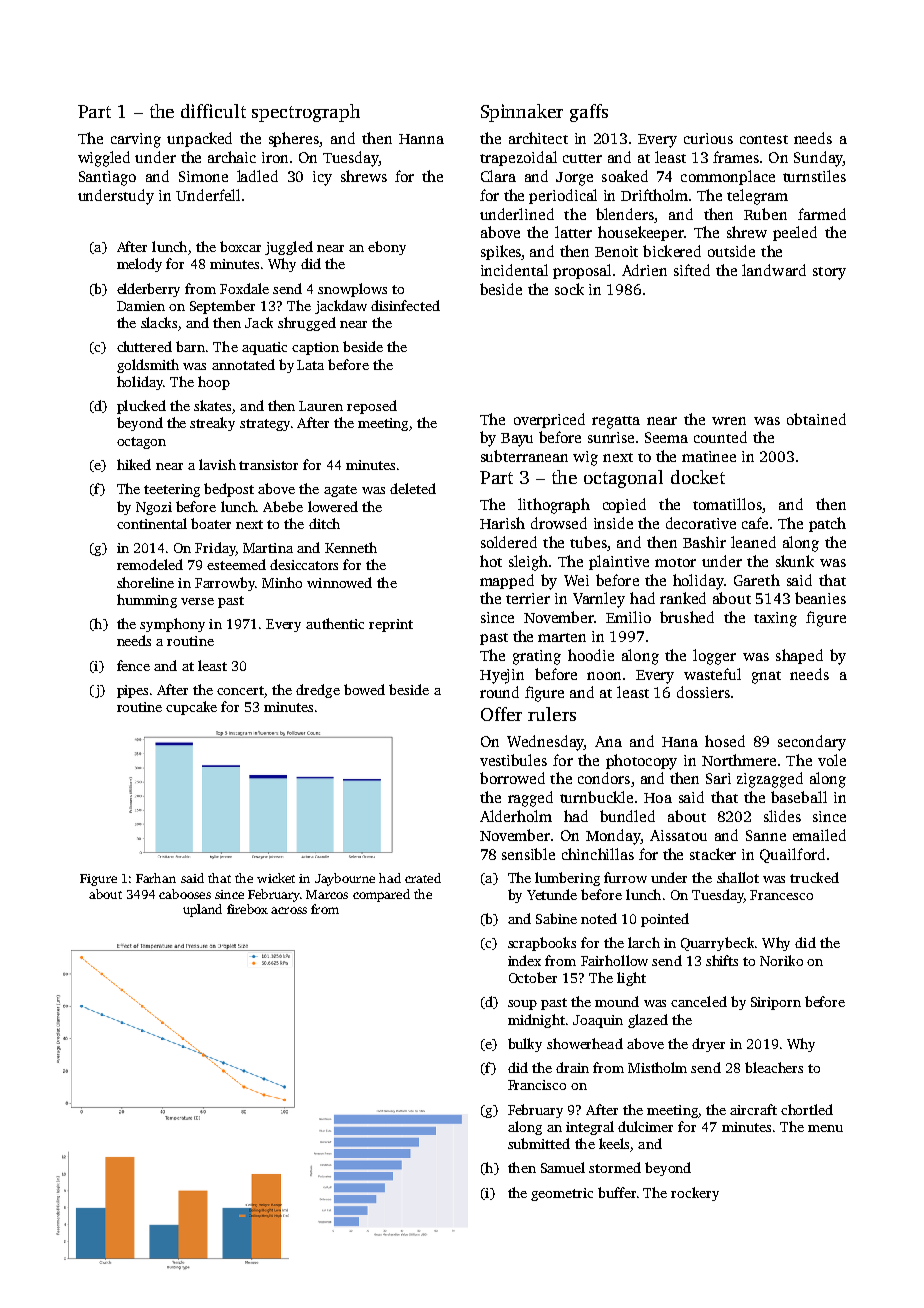 The image size is (924, 1308). Describe the element at coordinates (657, 1067) in the screenshot. I see `Mistholm` at that location.
